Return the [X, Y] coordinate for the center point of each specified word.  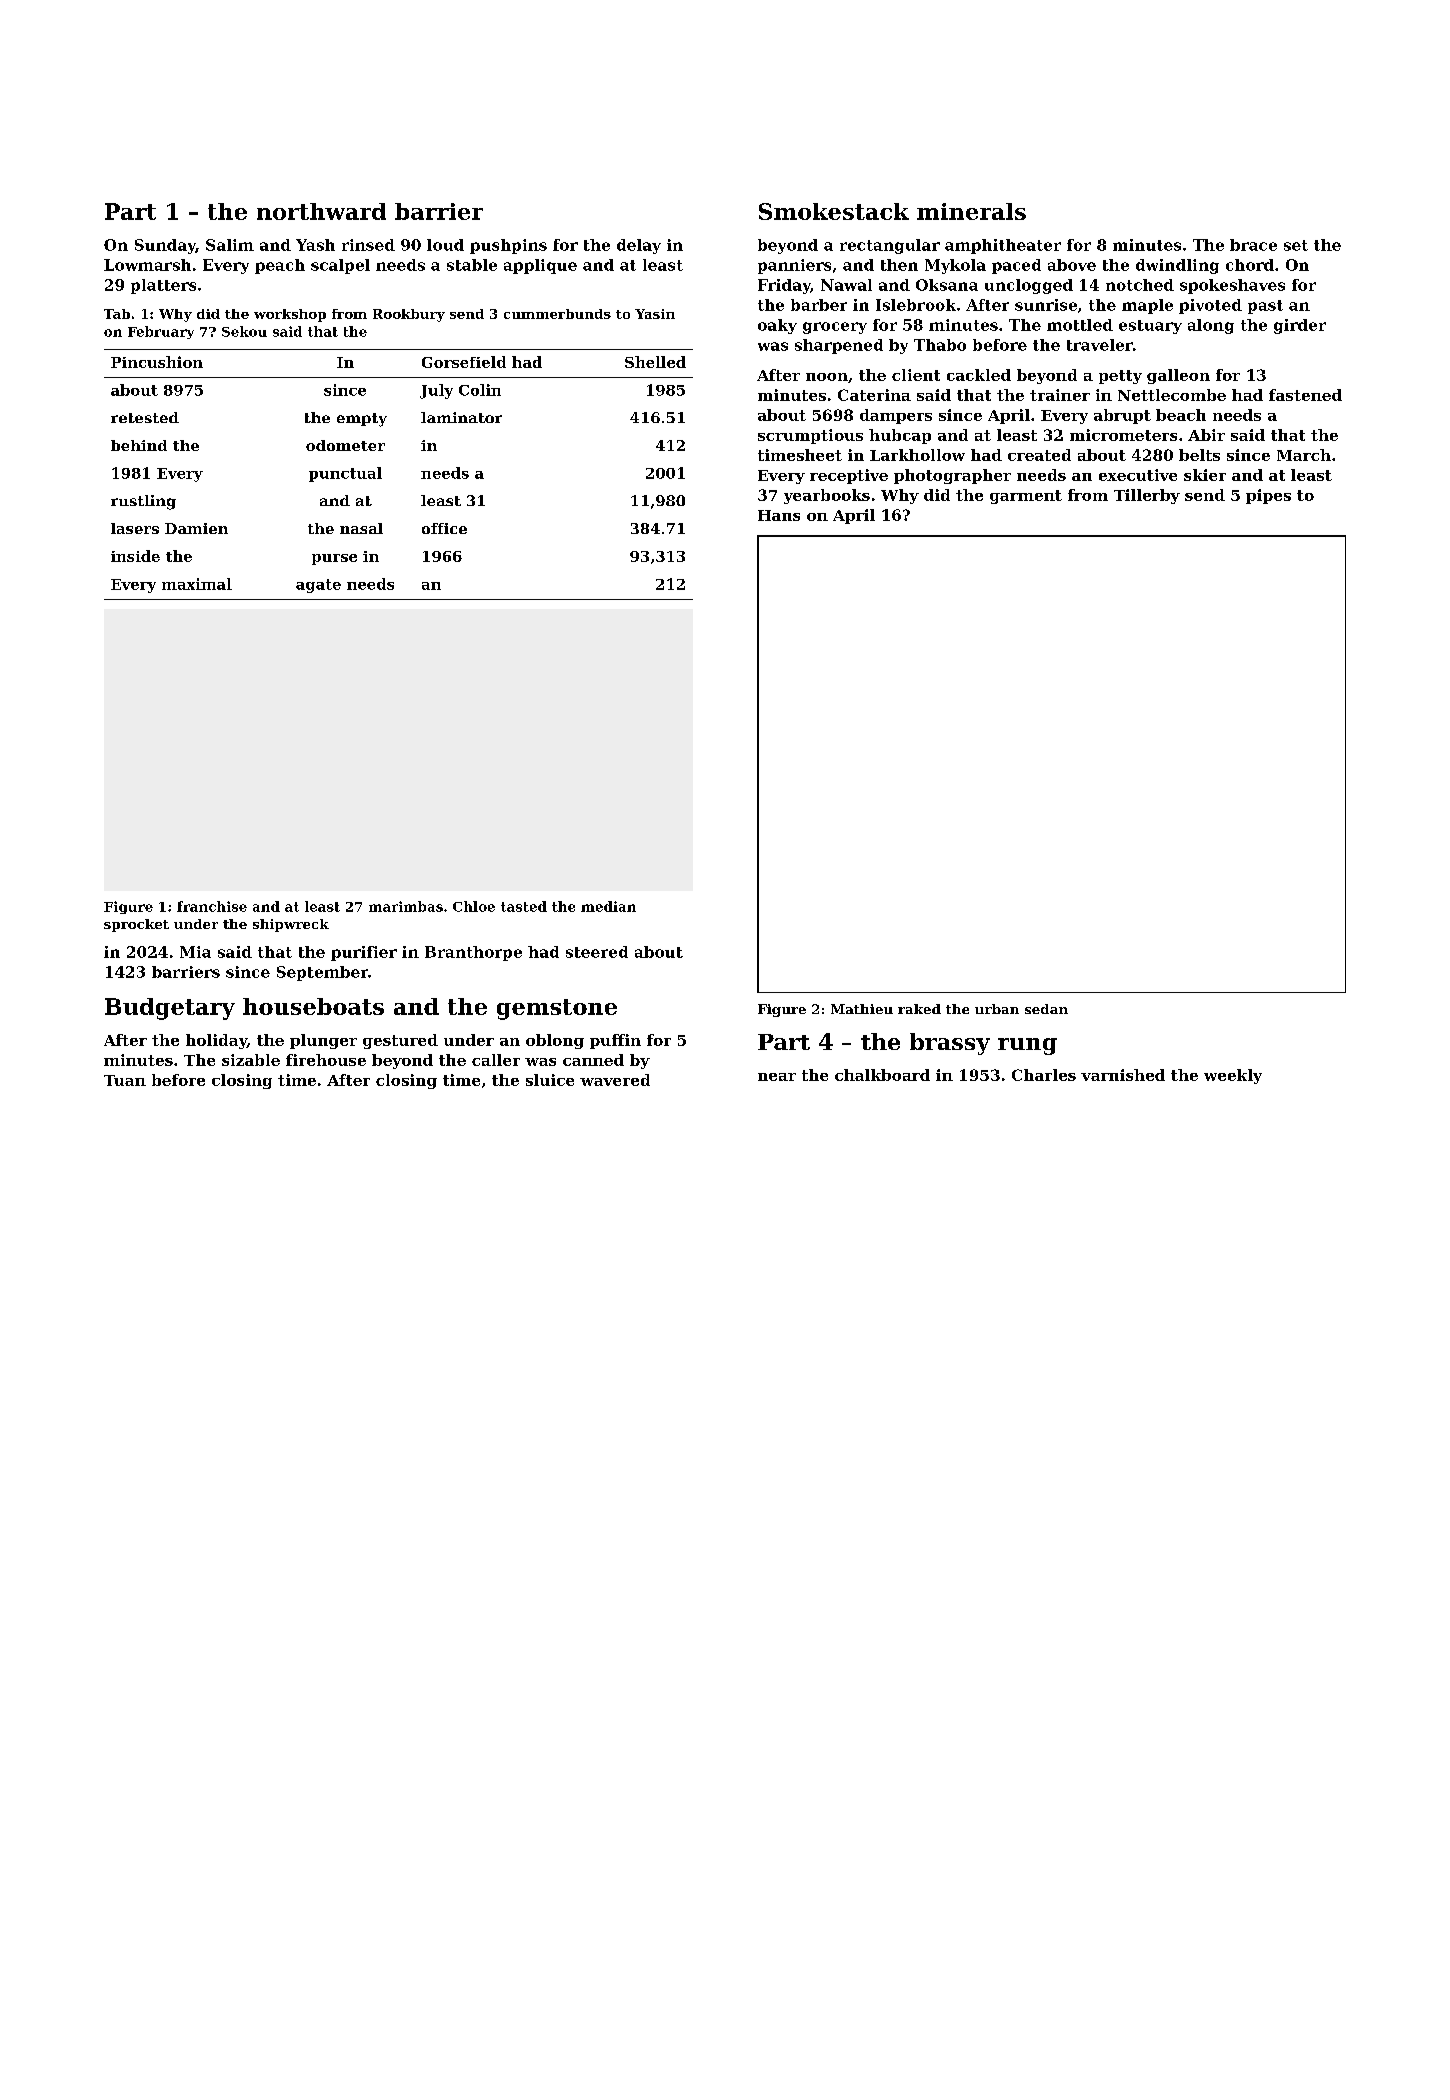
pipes [1268, 496]
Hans [779, 515]
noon [827, 377]
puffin [615, 1041]
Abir [1206, 435]
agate [318, 586]
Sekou [244, 331]
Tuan [125, 1080]
